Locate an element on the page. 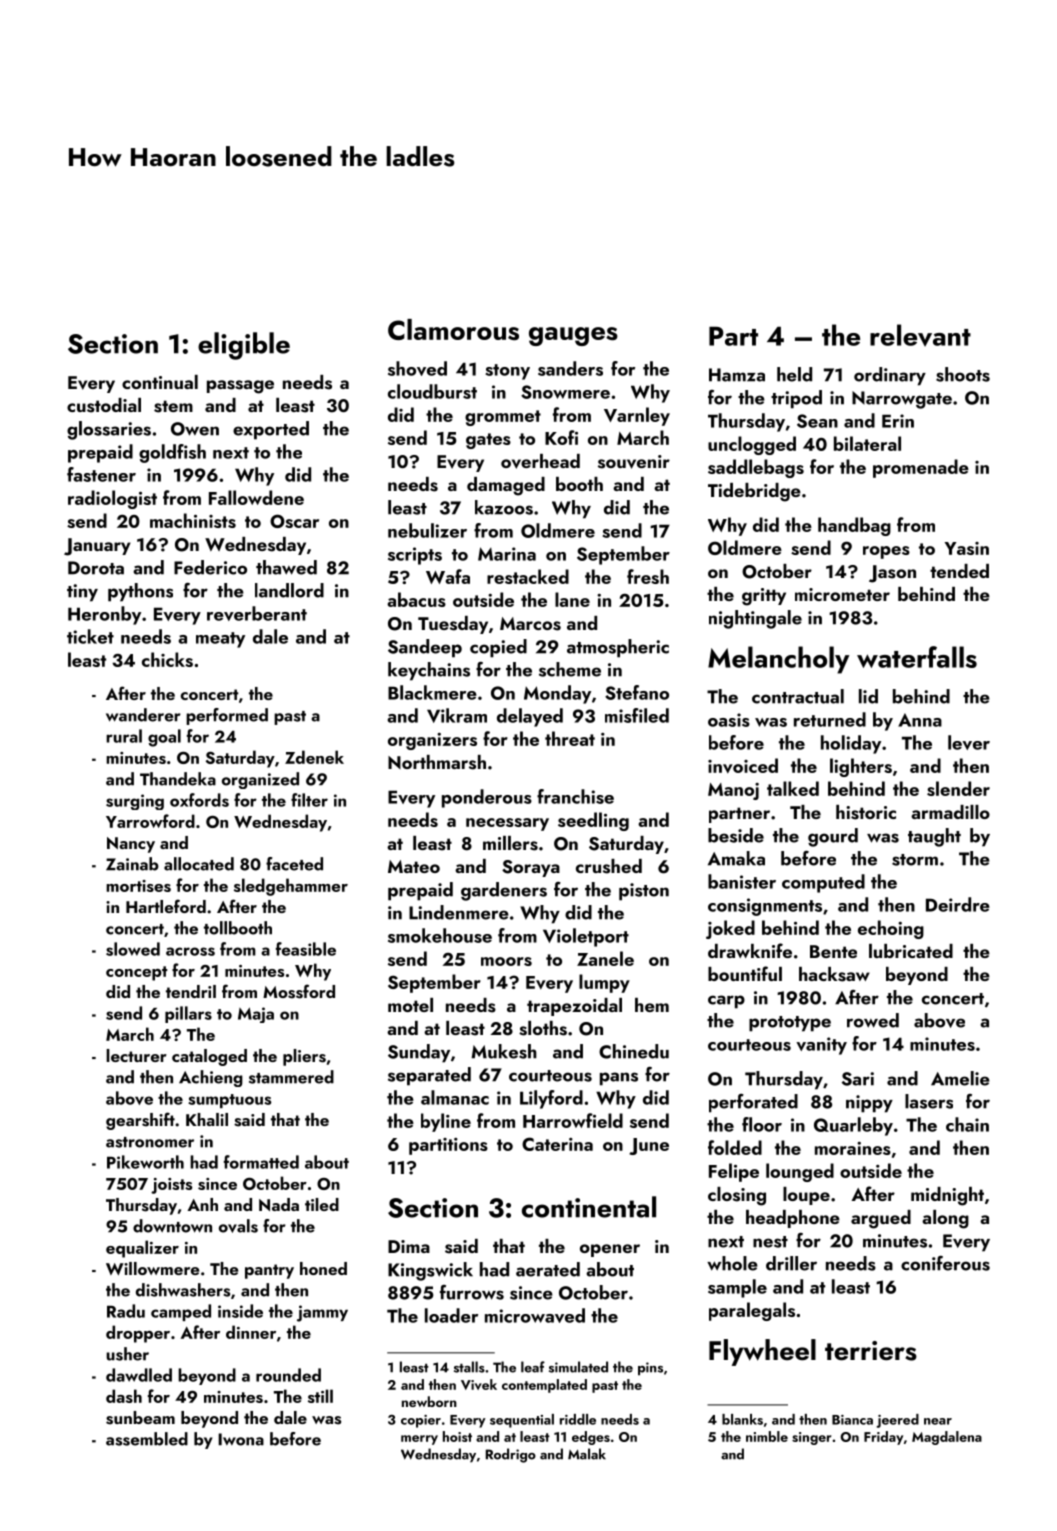 The height and width of the document is (1531, 1057). oasis is located at coordinates (729, 720).
